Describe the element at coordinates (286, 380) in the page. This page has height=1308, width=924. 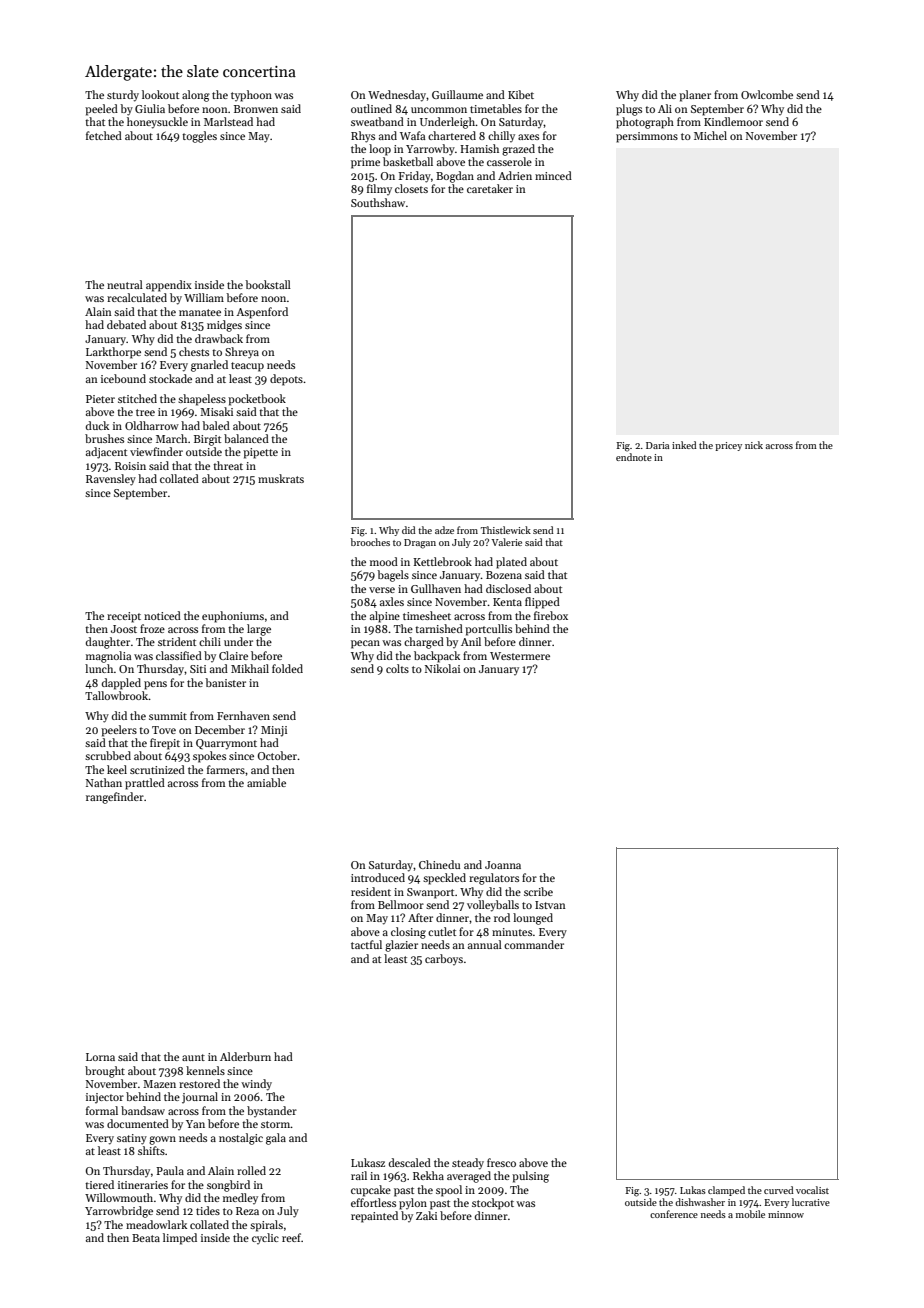
I see `depots` at that location.
